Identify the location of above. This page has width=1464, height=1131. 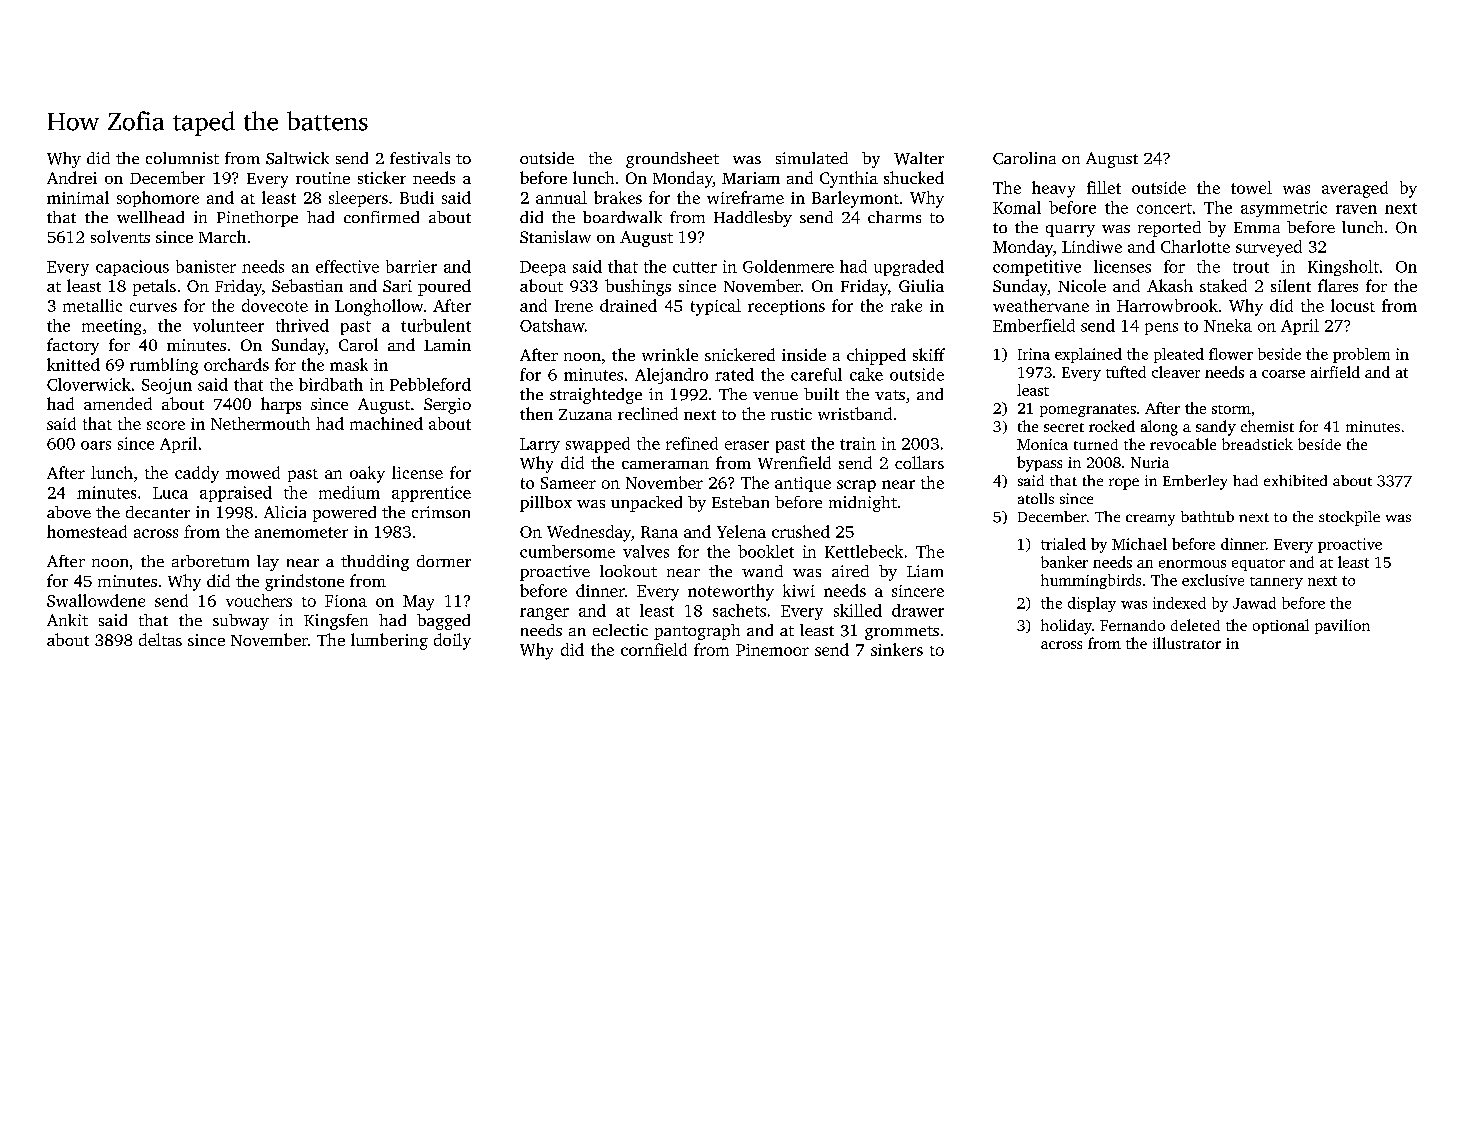
(69, 512).
